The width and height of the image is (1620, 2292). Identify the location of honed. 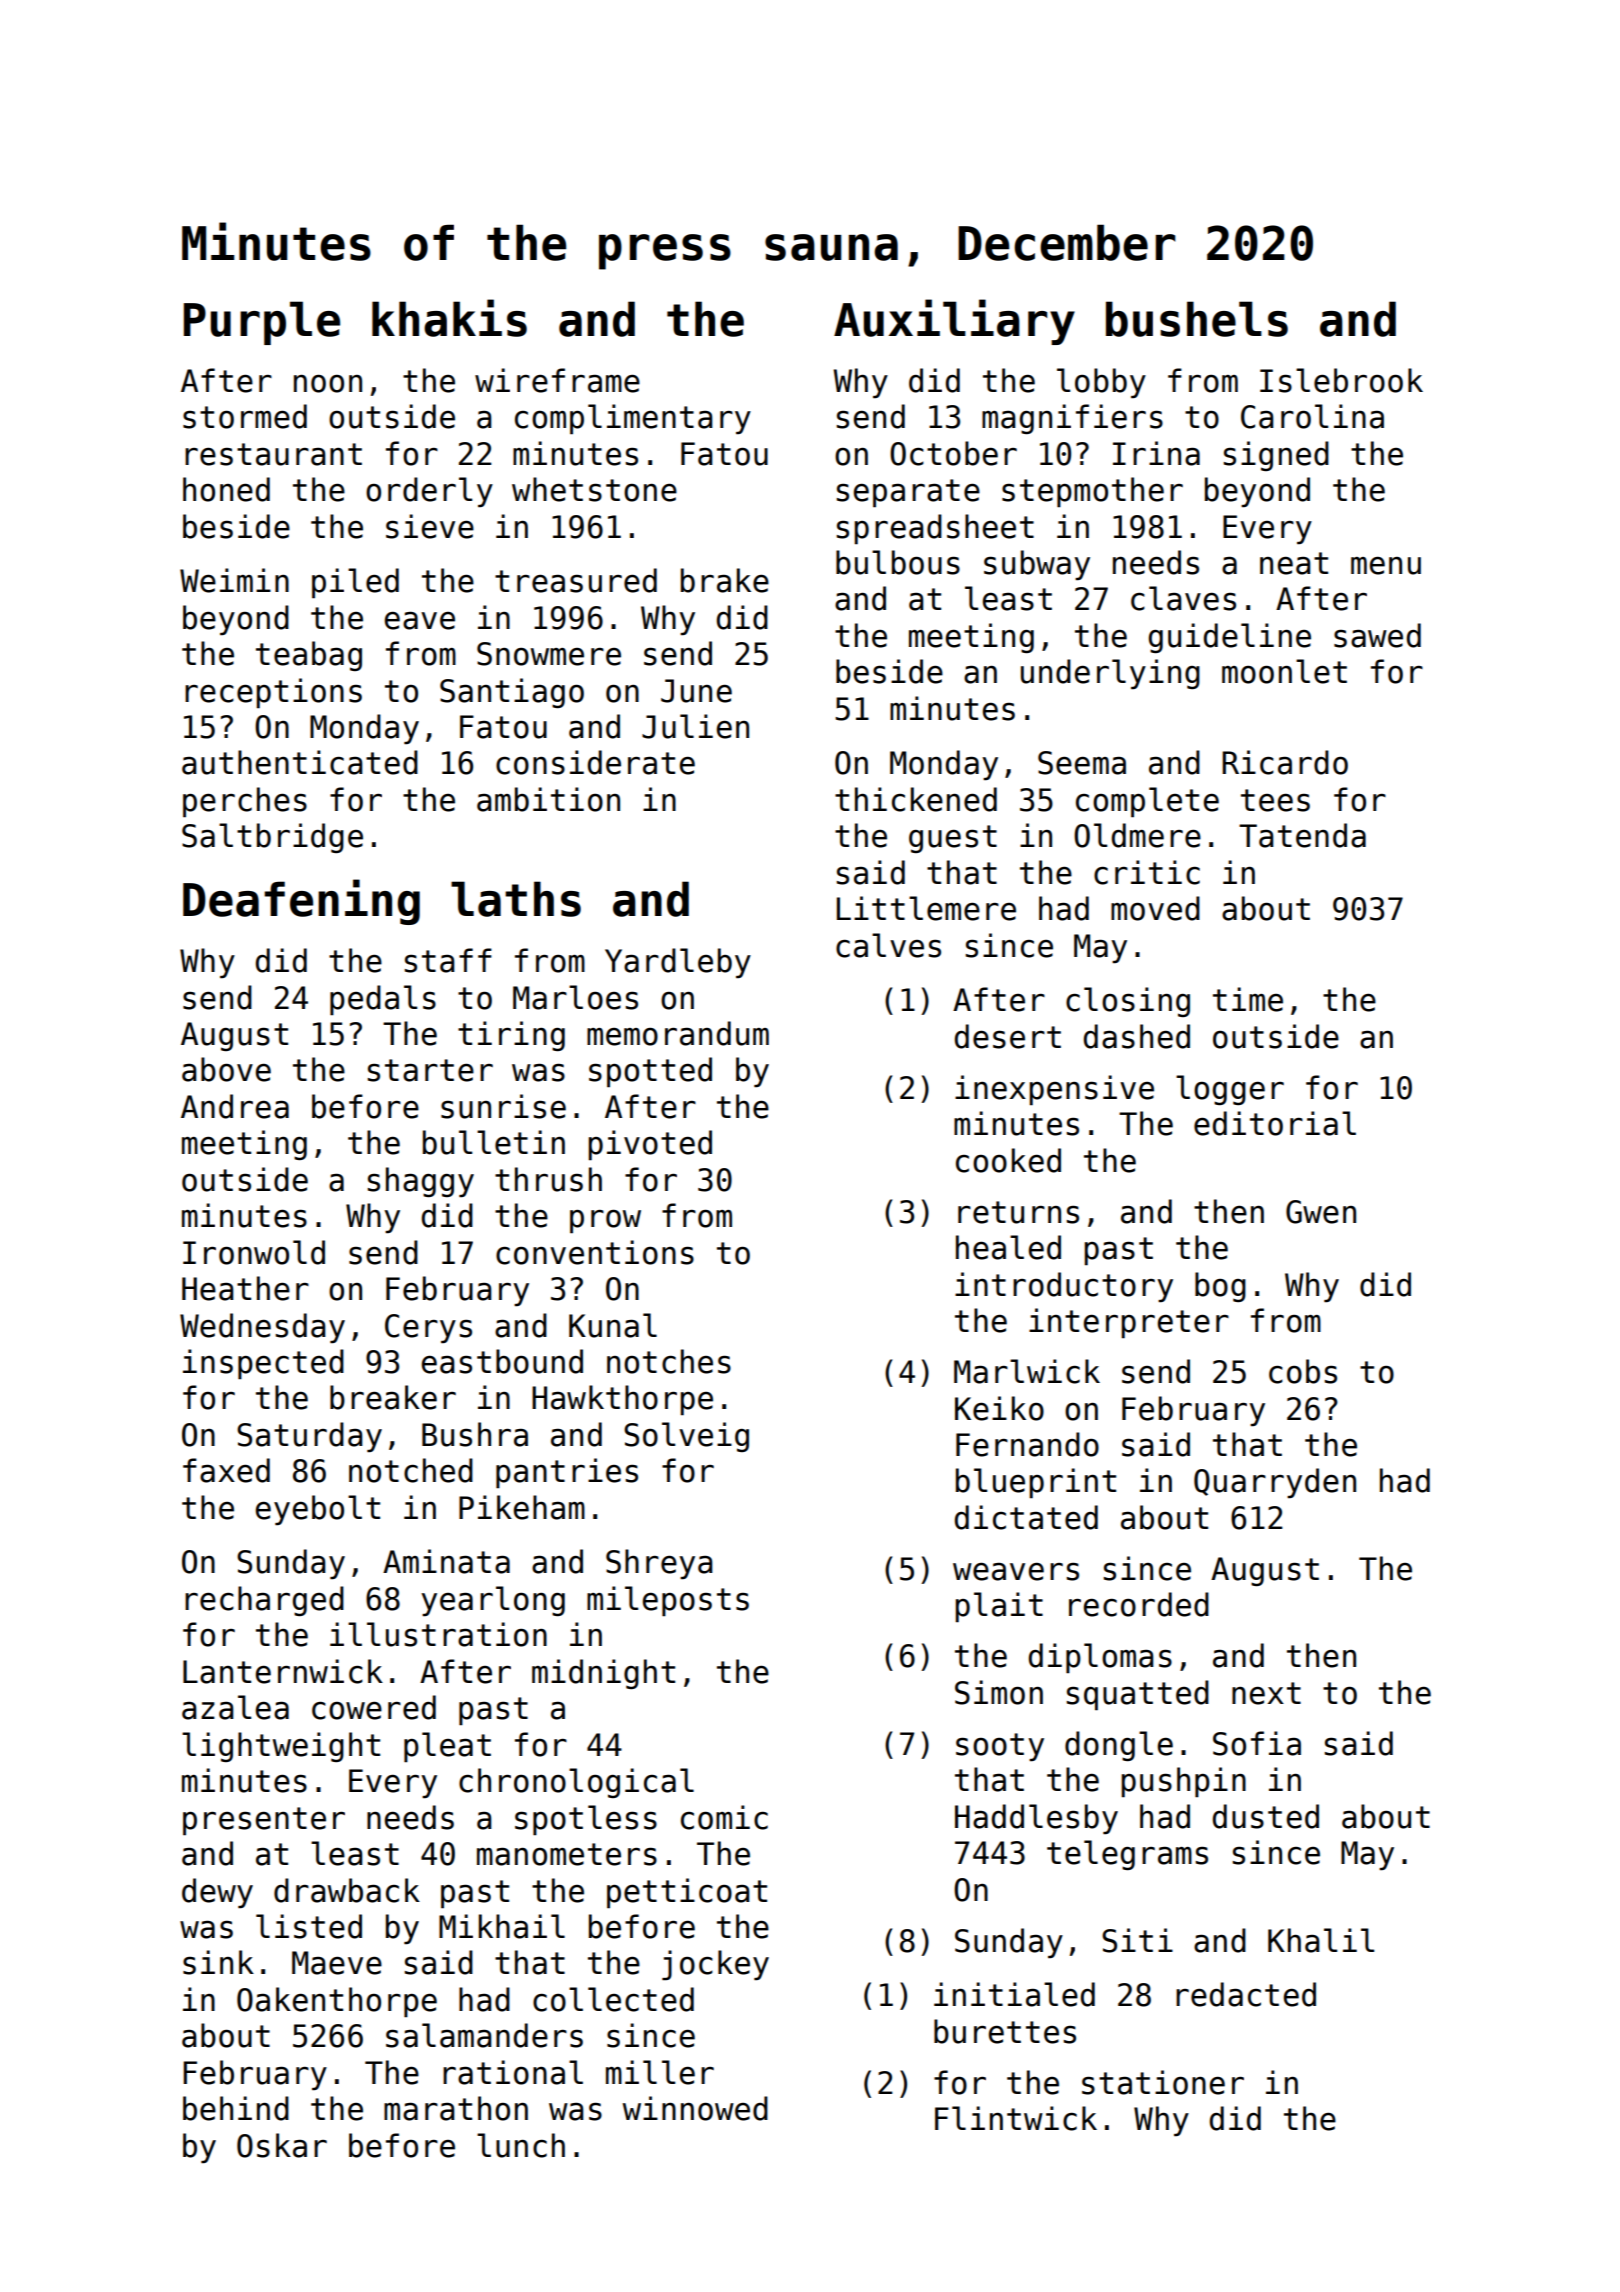
(226, 489).
